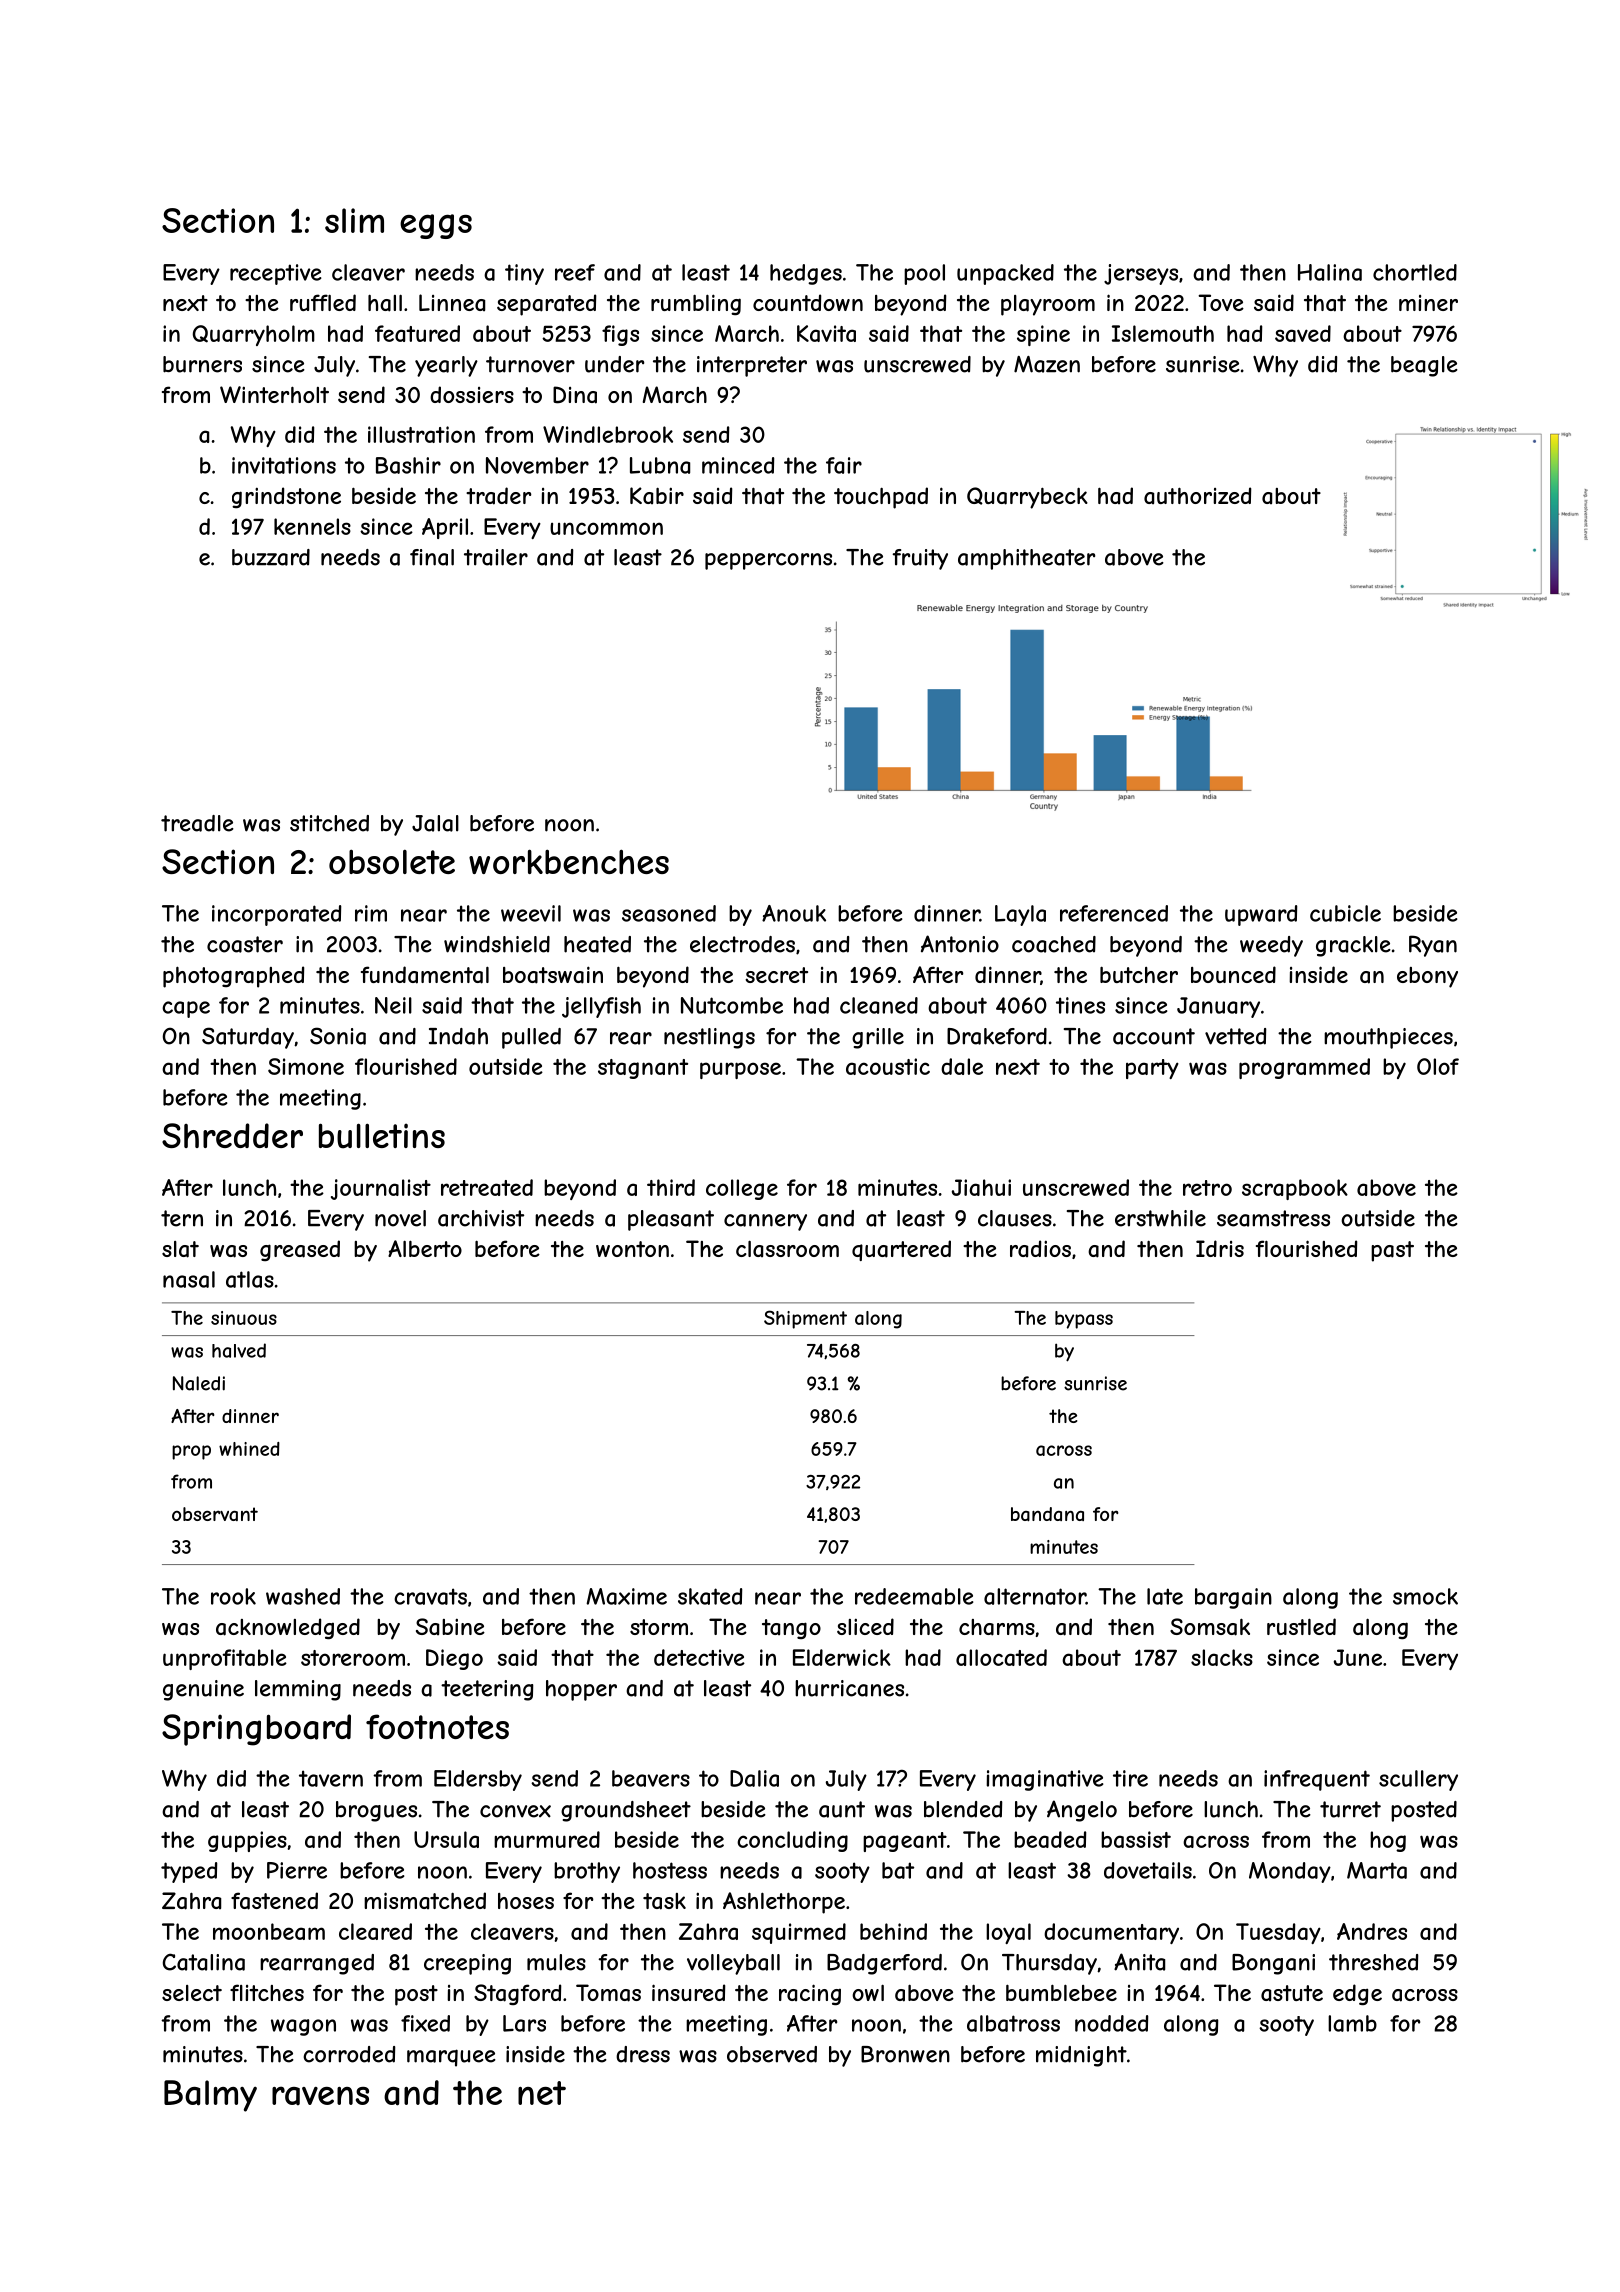 The image size is (1620, 2292). Describe the element at coordinates (920, 559) in the page. I see `fruity` at that location.
